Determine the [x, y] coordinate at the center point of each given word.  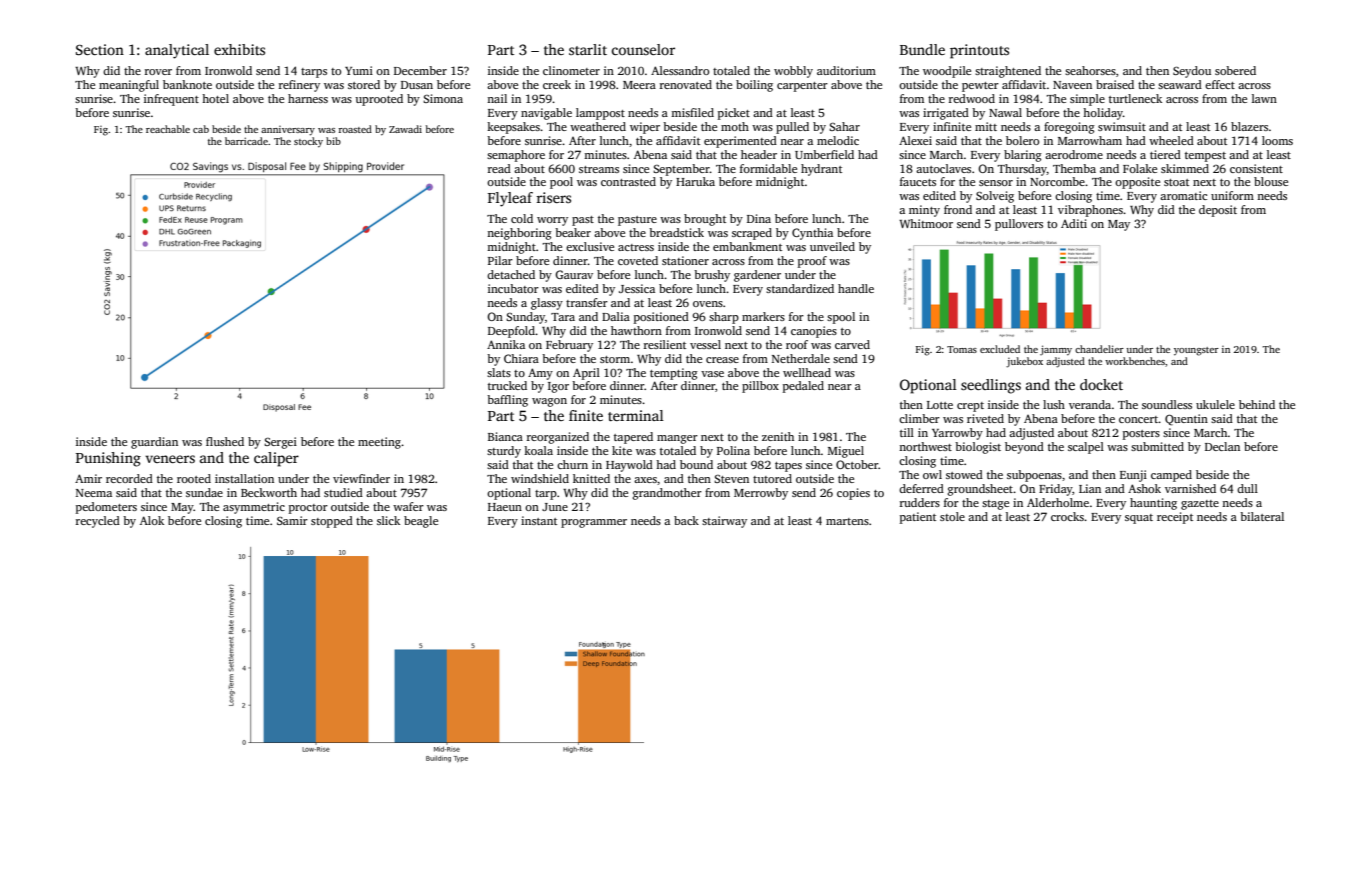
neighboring [519, 234]
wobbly [793, 72]
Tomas [962, 349]
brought [705, 220]
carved [852, 344]
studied [343, 492]
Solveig [995, 197]
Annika [506, 344]
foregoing [1069, 128]
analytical [177, 51]
